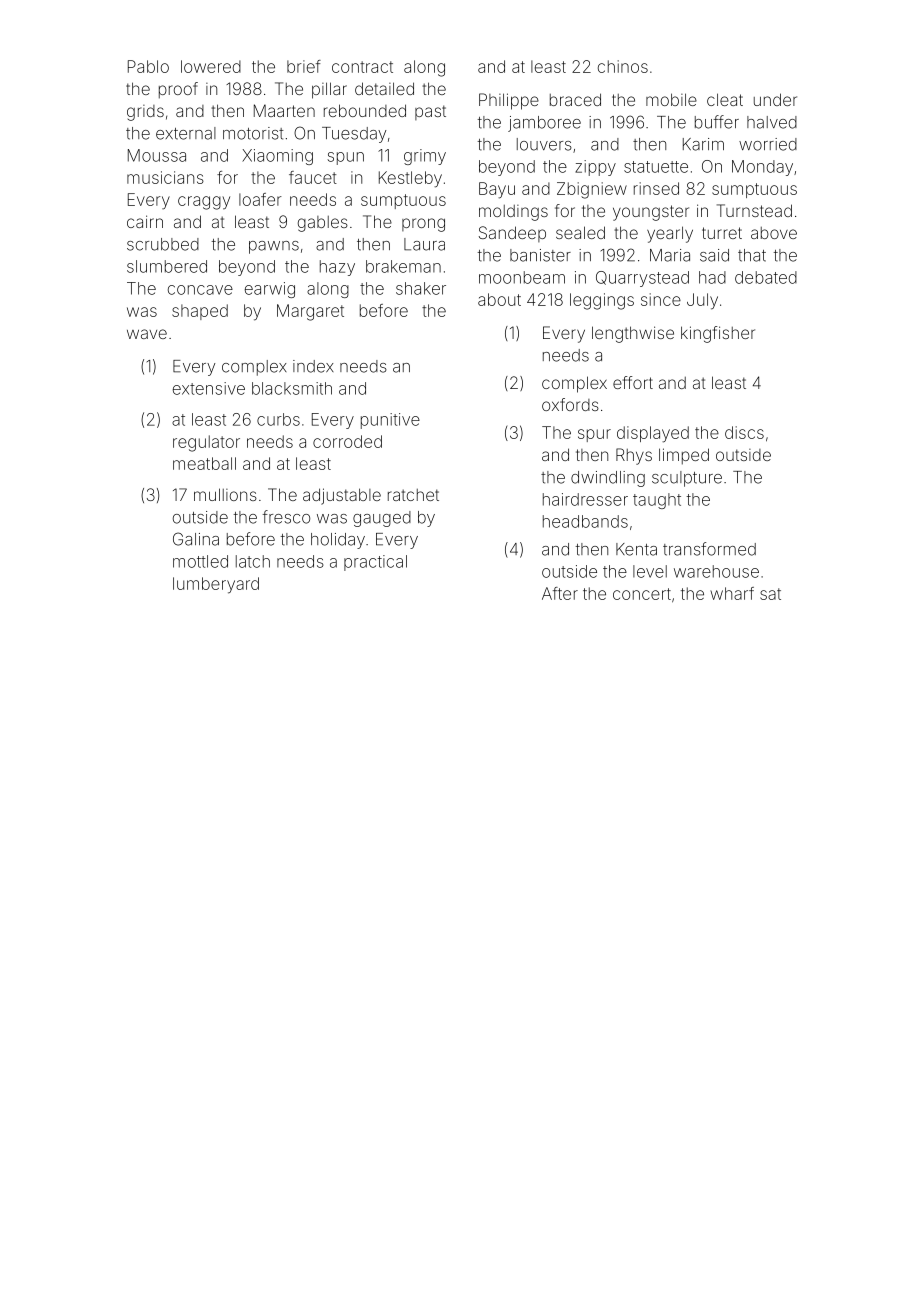 The height and width of the screenshot is (1311, 924). Describe the element at coordinates (313, 366) in the screenshot. I see `index` at that location.
